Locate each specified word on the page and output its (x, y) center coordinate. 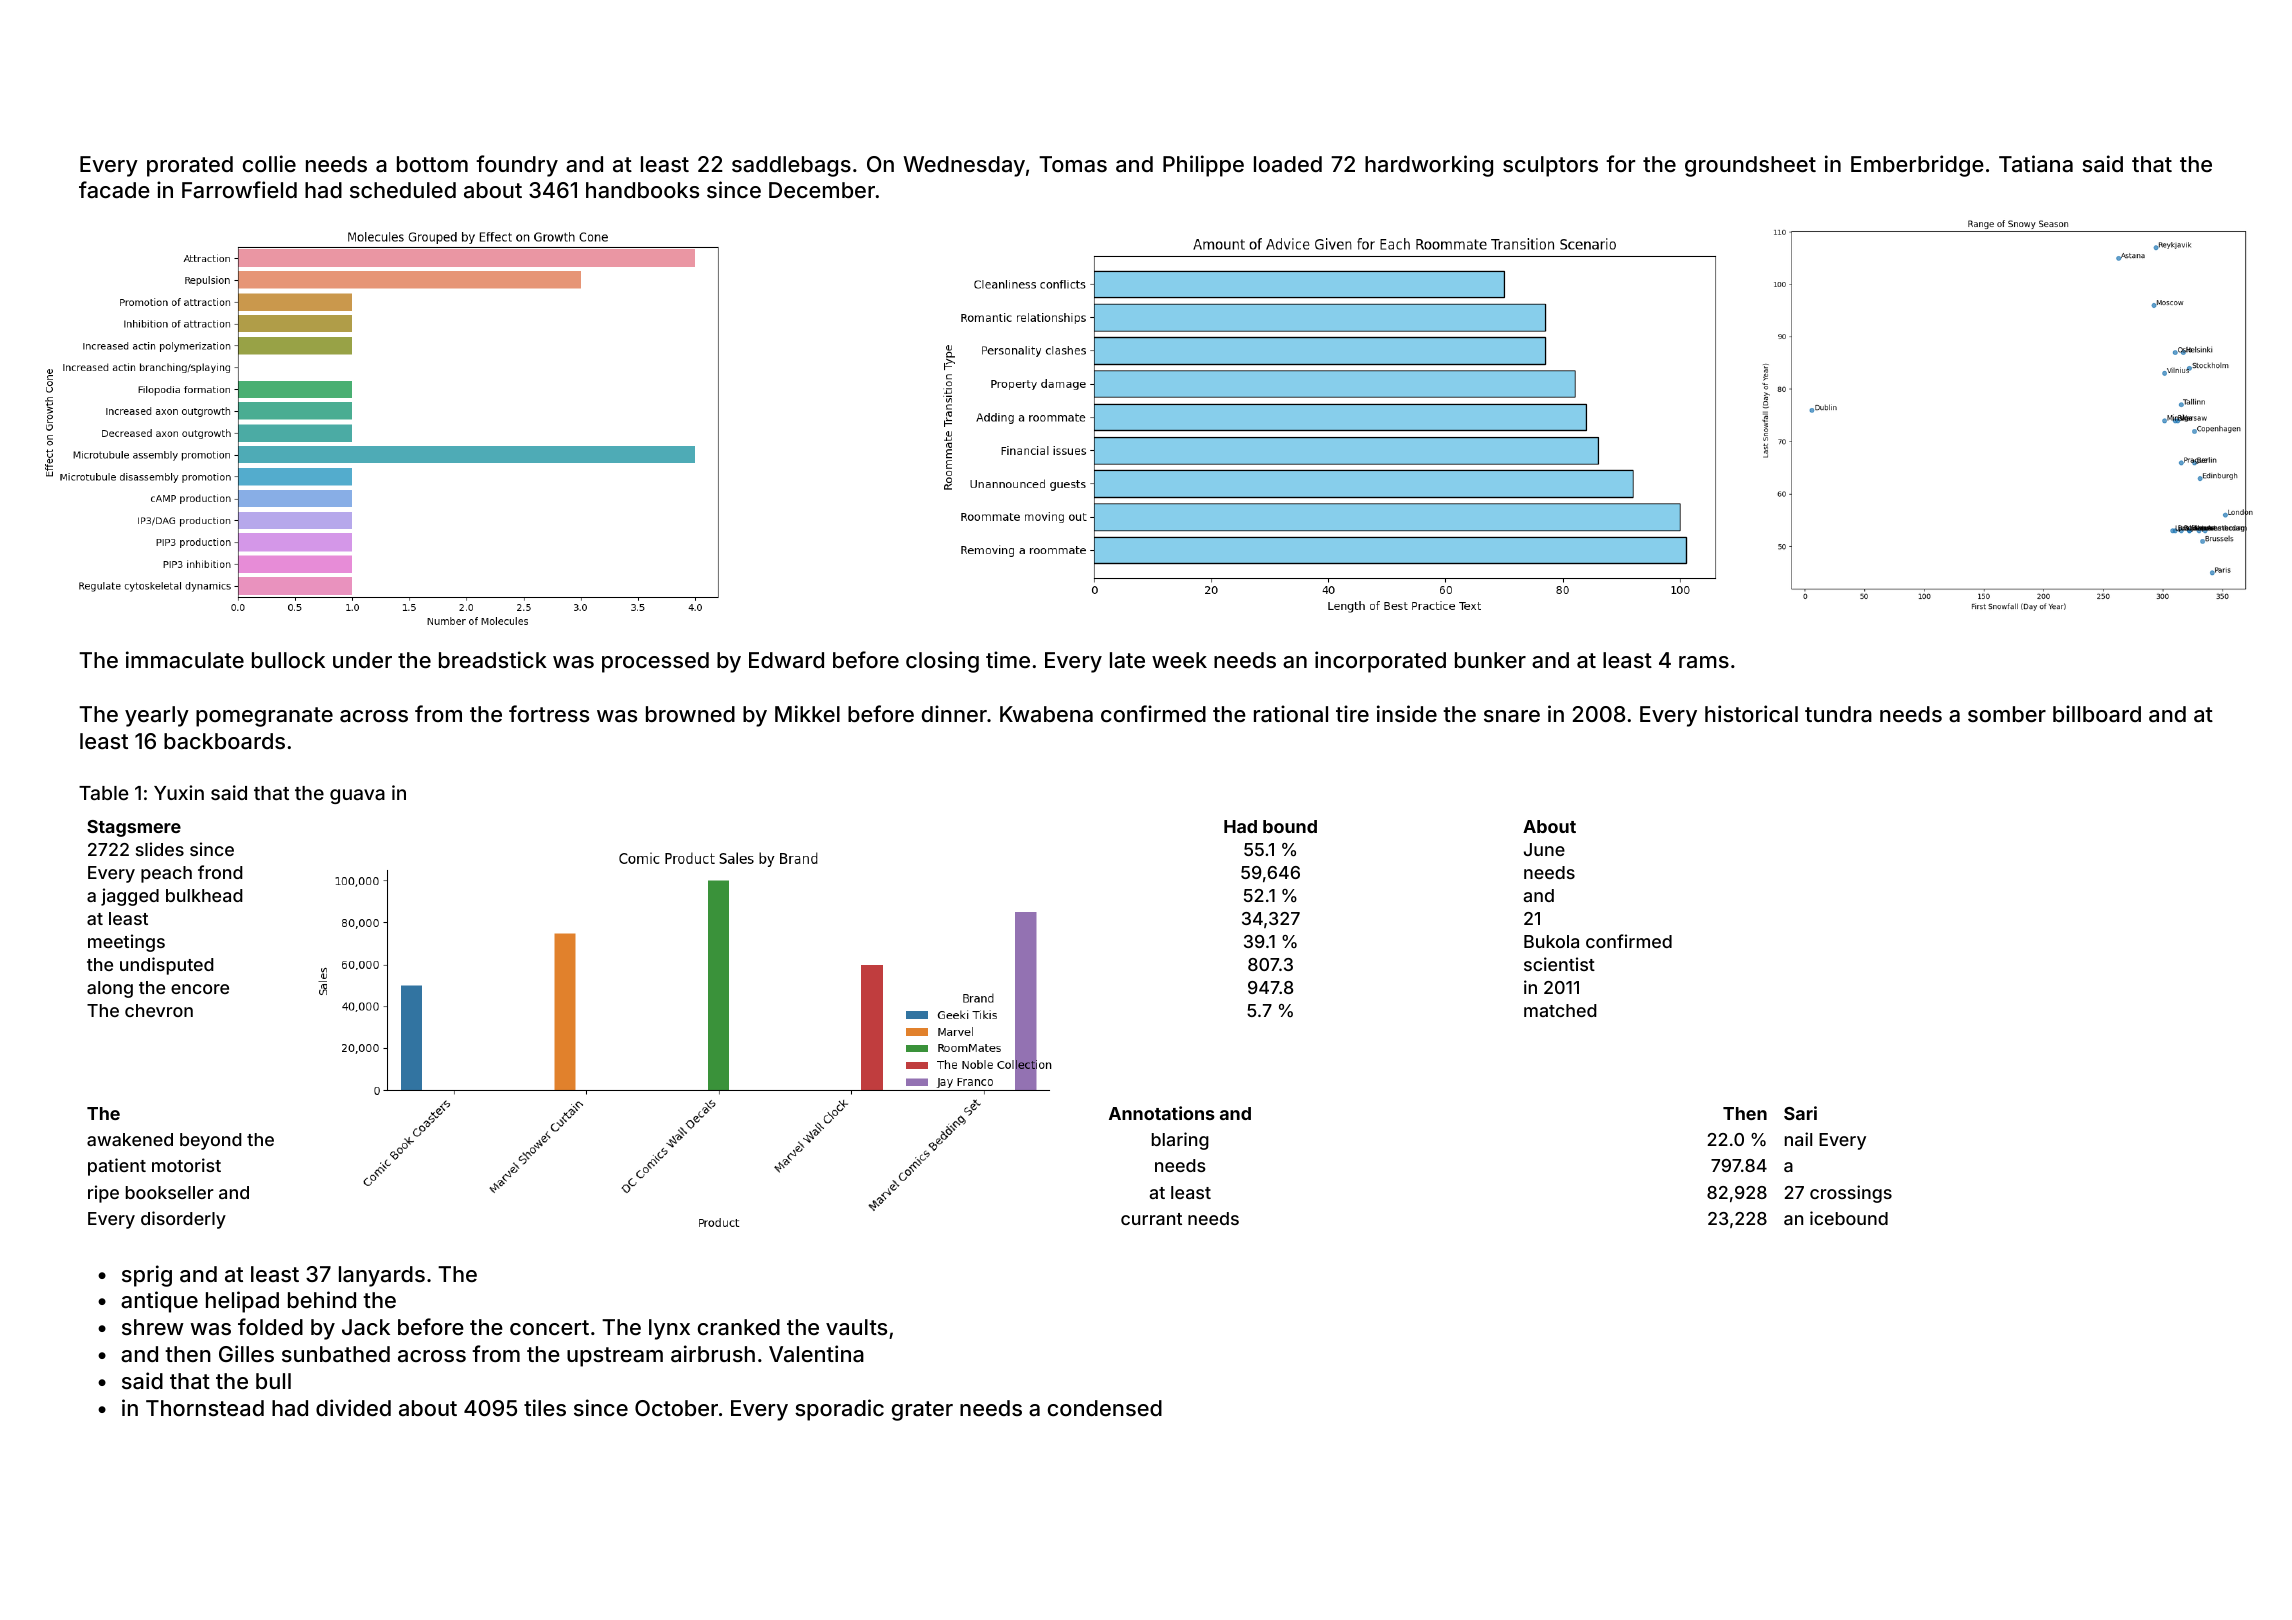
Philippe (1203, 166)
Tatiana (2036, 164)
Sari (1800, 1113)
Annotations (1162, 1113)
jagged (130, 897)
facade (114, 190)
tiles (545, 1407)
